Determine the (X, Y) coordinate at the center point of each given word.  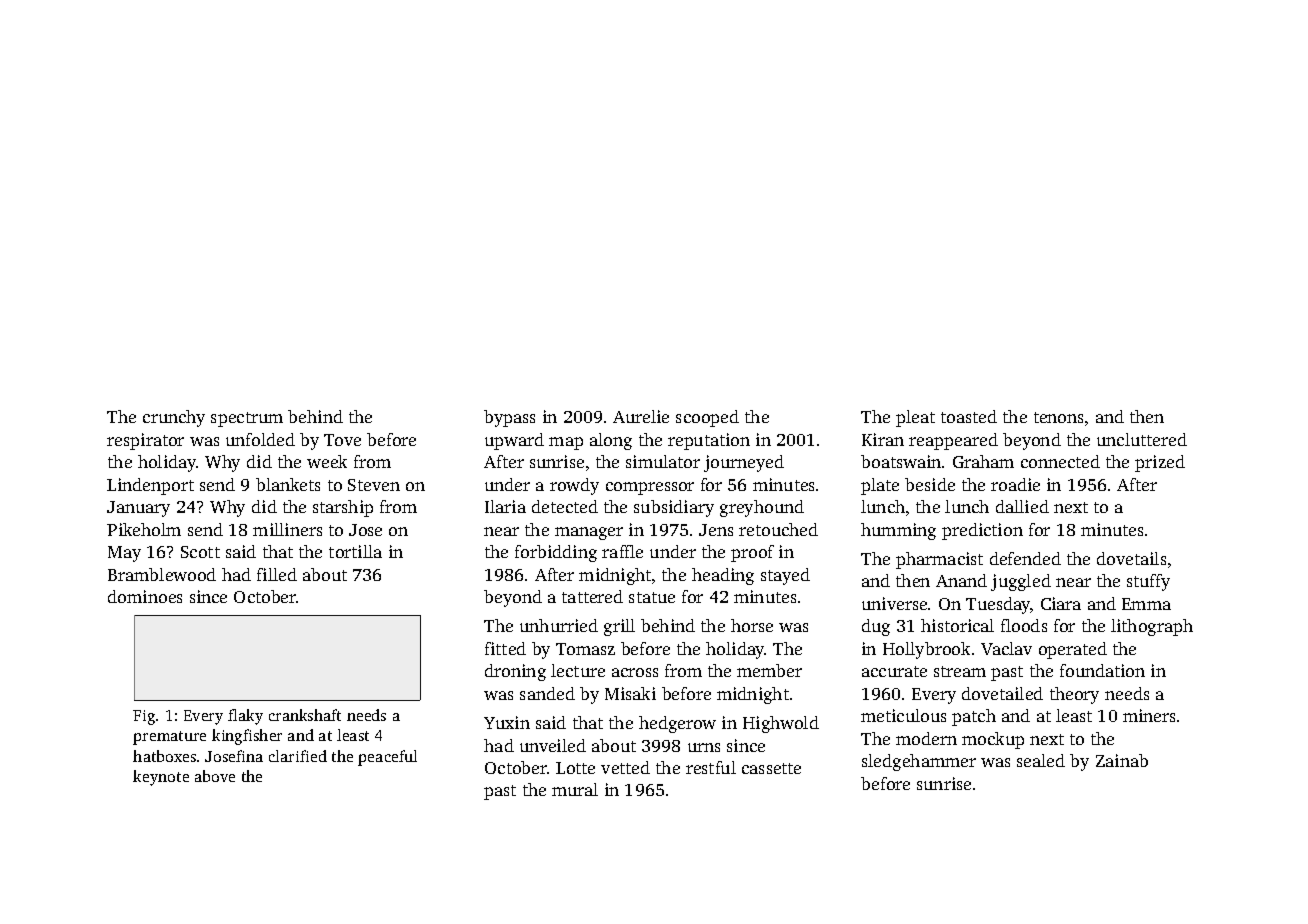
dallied (1022, 506)
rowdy (574, 486)
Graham (983, 461)
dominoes (145, 596)
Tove (342, 440)
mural (575, 789)
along (611, 441)
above (215, 776)
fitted (505, 648)
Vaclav (1006, 648)
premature (169, 738)
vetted (625, 767)
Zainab (1122, 760)
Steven (374, 485)
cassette (771, 768)
